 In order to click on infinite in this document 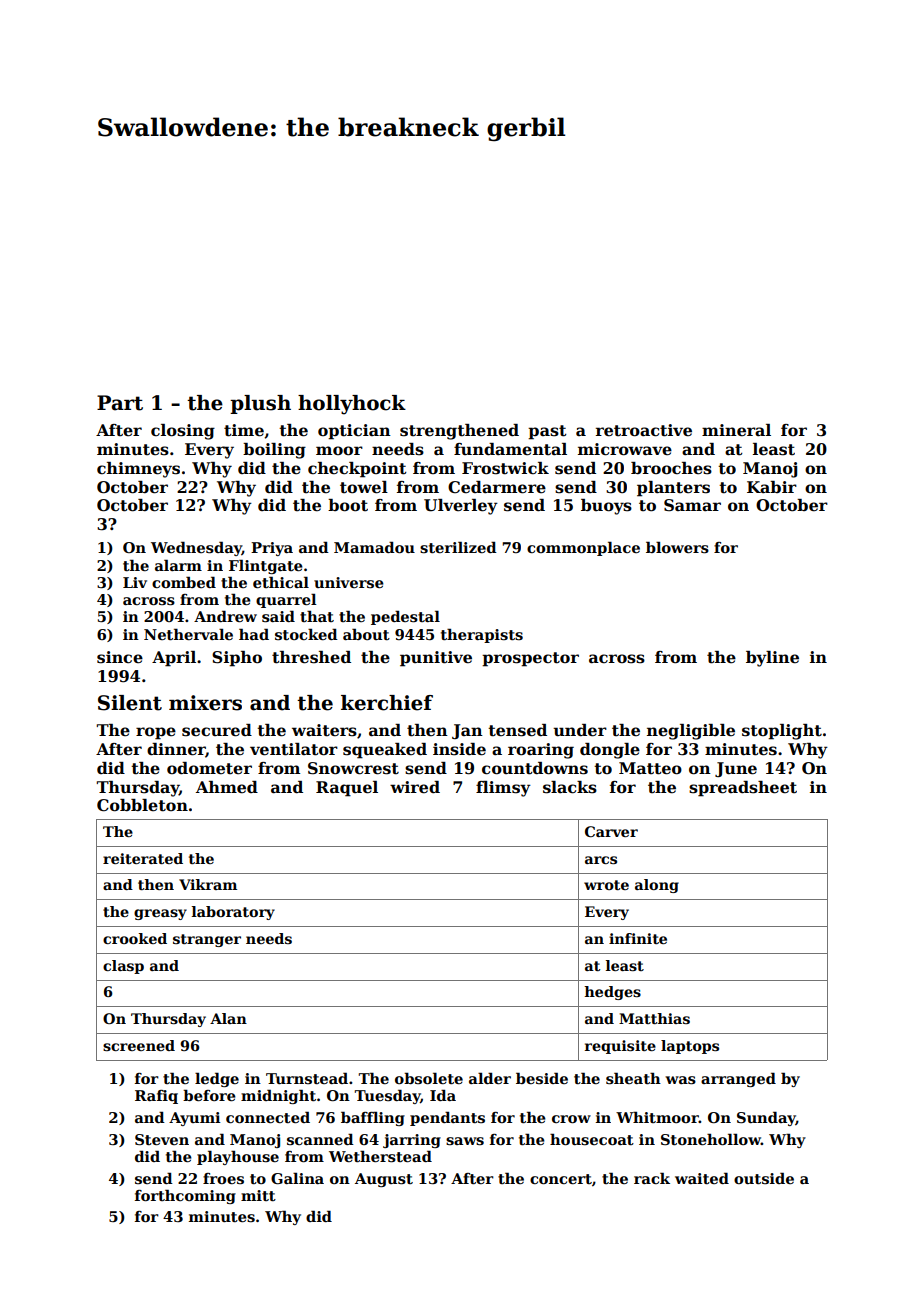, I will do `click(638, 938)`.
